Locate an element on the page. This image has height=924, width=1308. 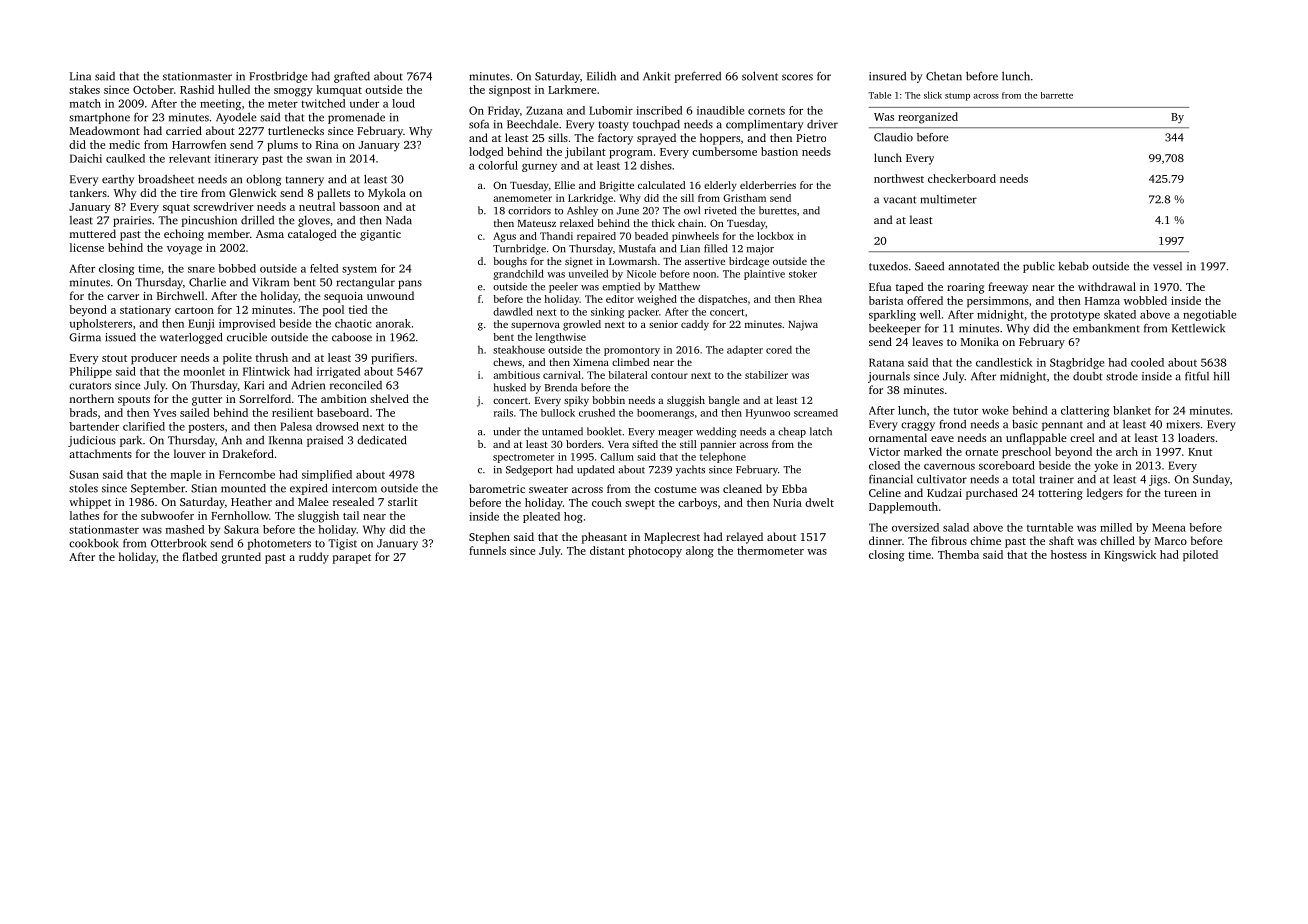
Stagbridge is located at coordinates (1077, 363).
